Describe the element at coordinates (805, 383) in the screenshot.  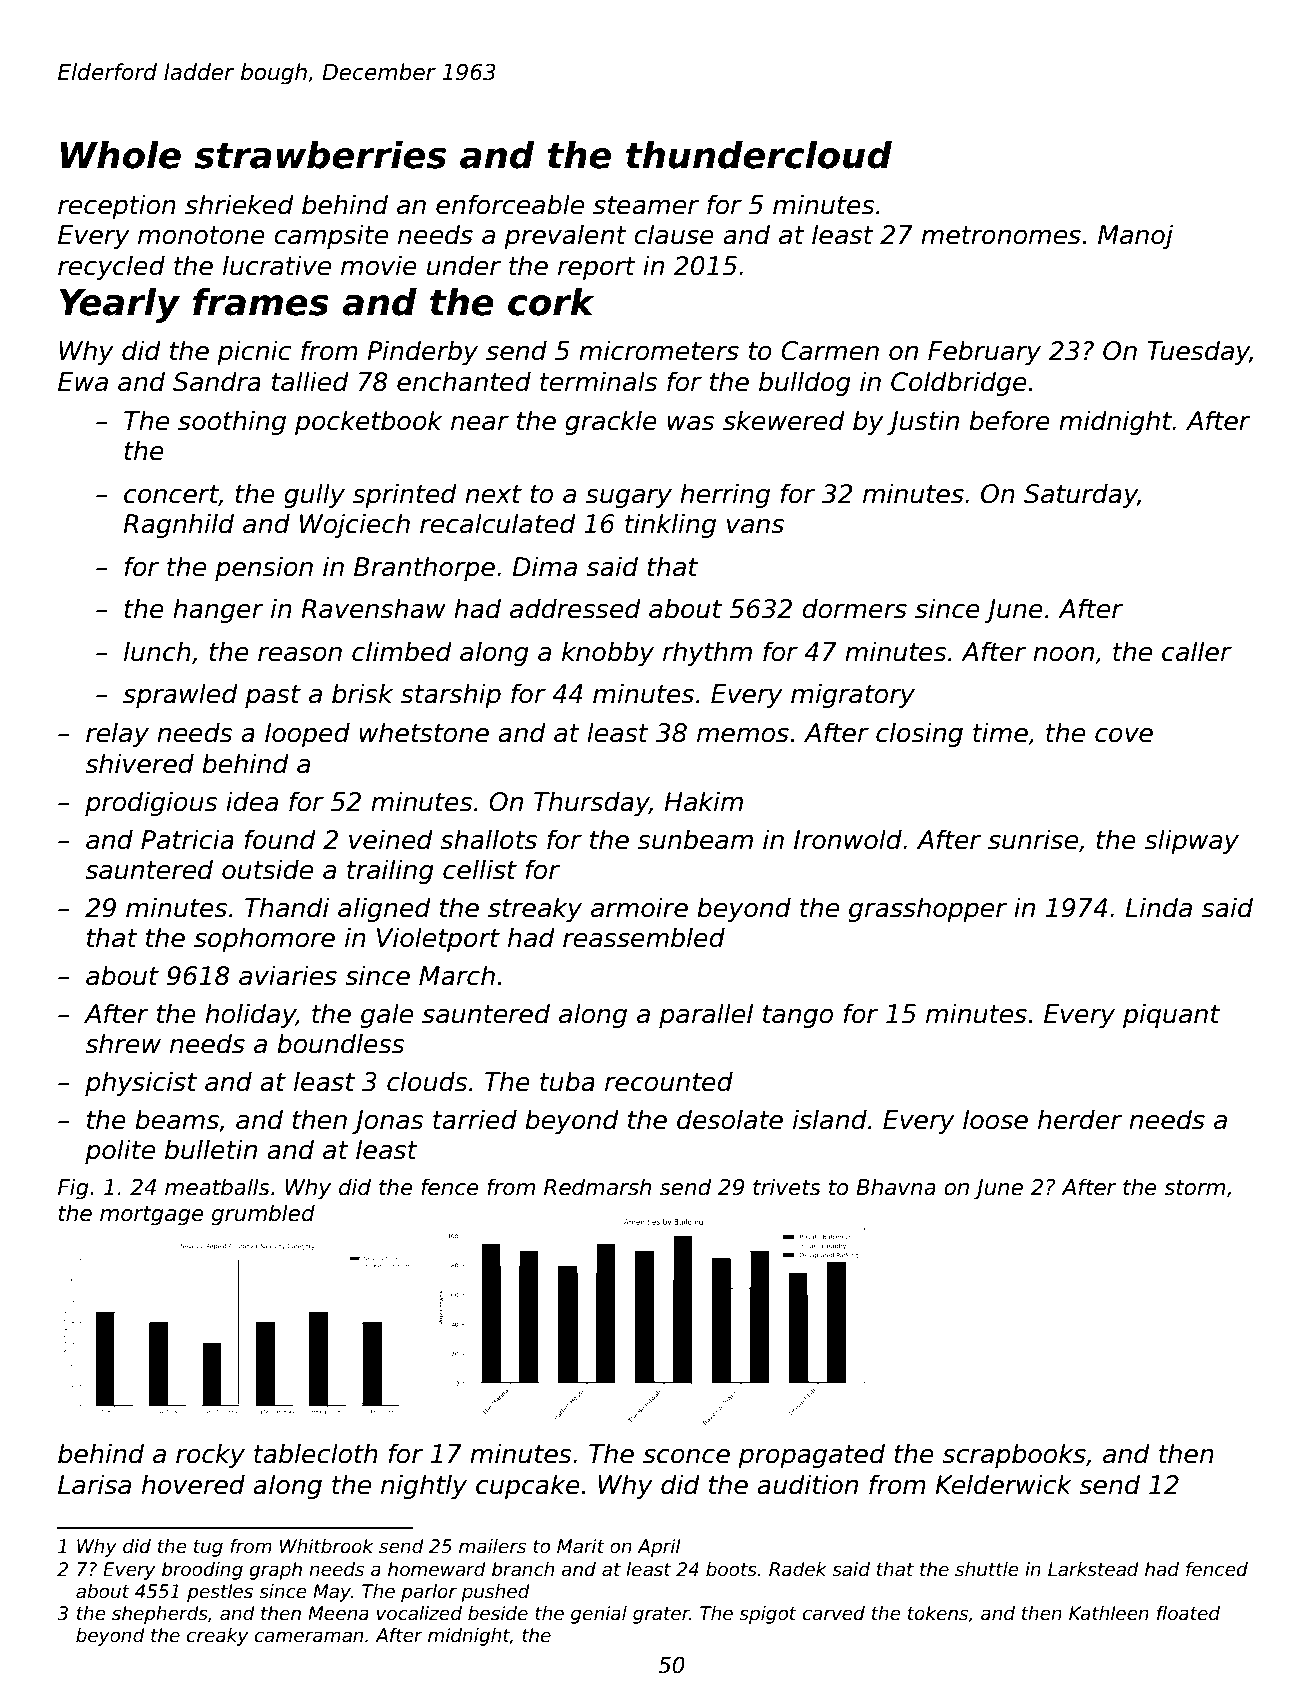
I see `bulldog` at that location.
